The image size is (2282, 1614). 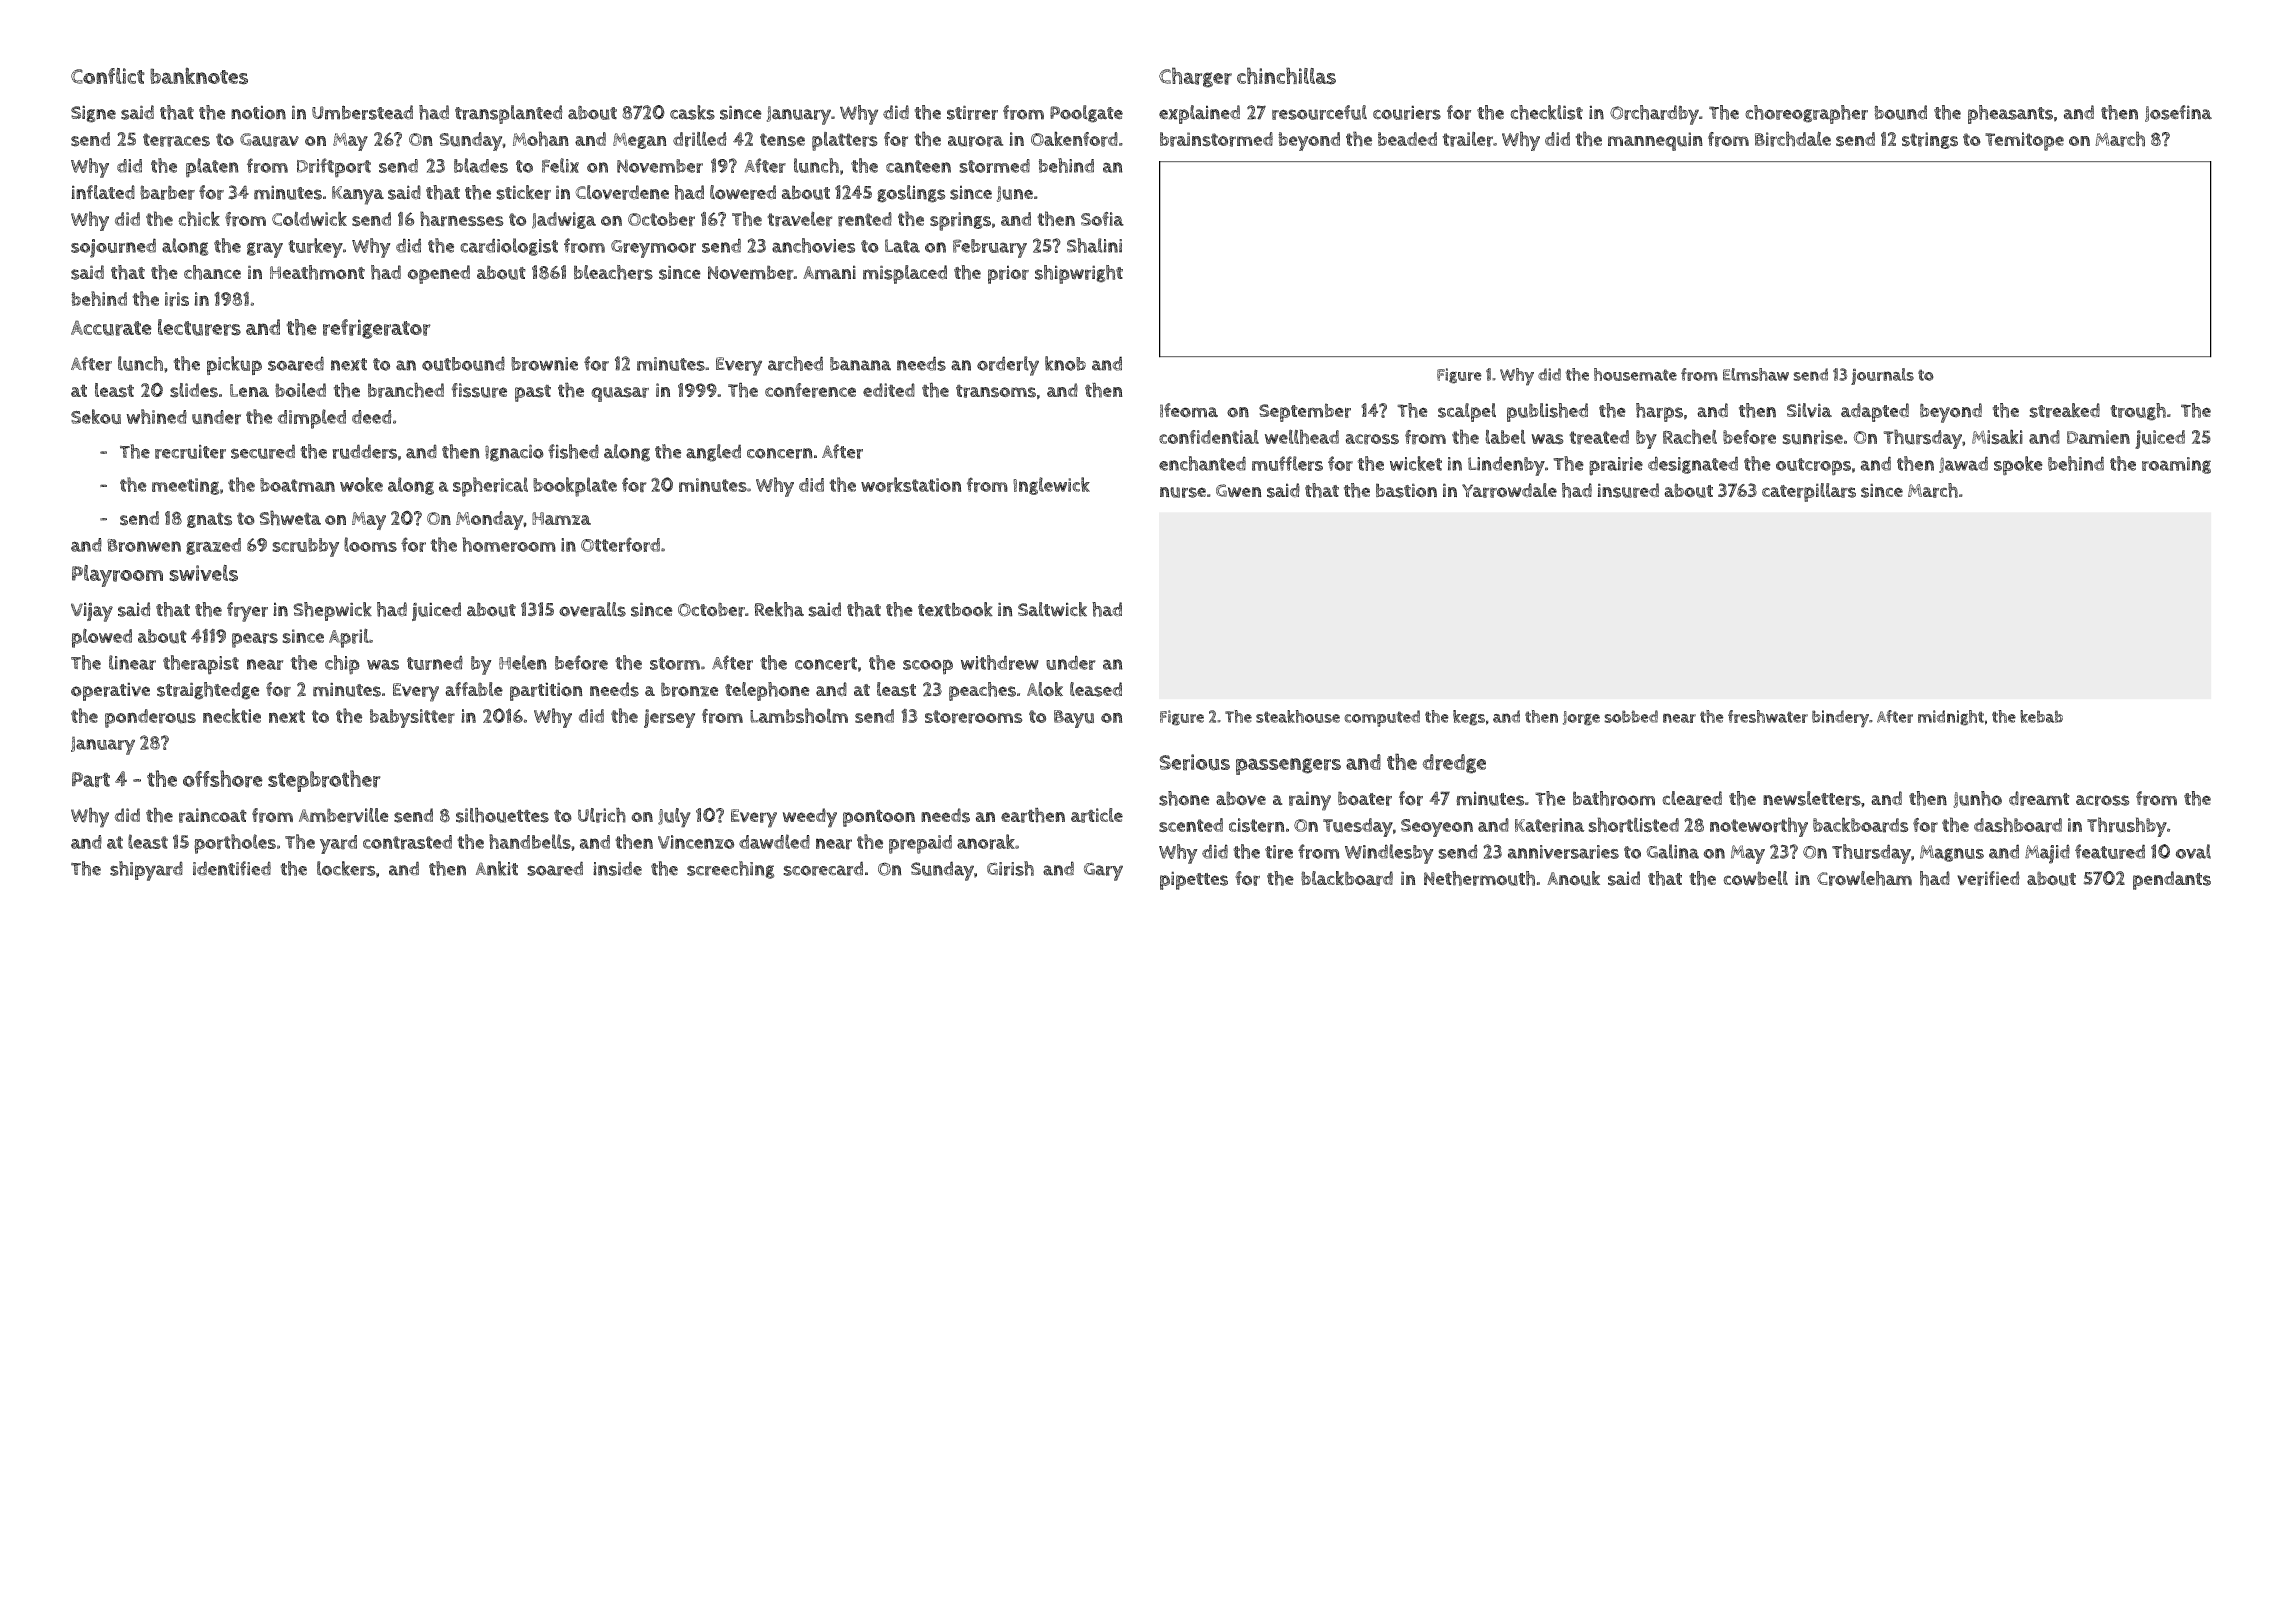 What do you see at coordinates (2041, 716) in the screenshot?
I see `kebab` at bounding box center [2041, 716].
